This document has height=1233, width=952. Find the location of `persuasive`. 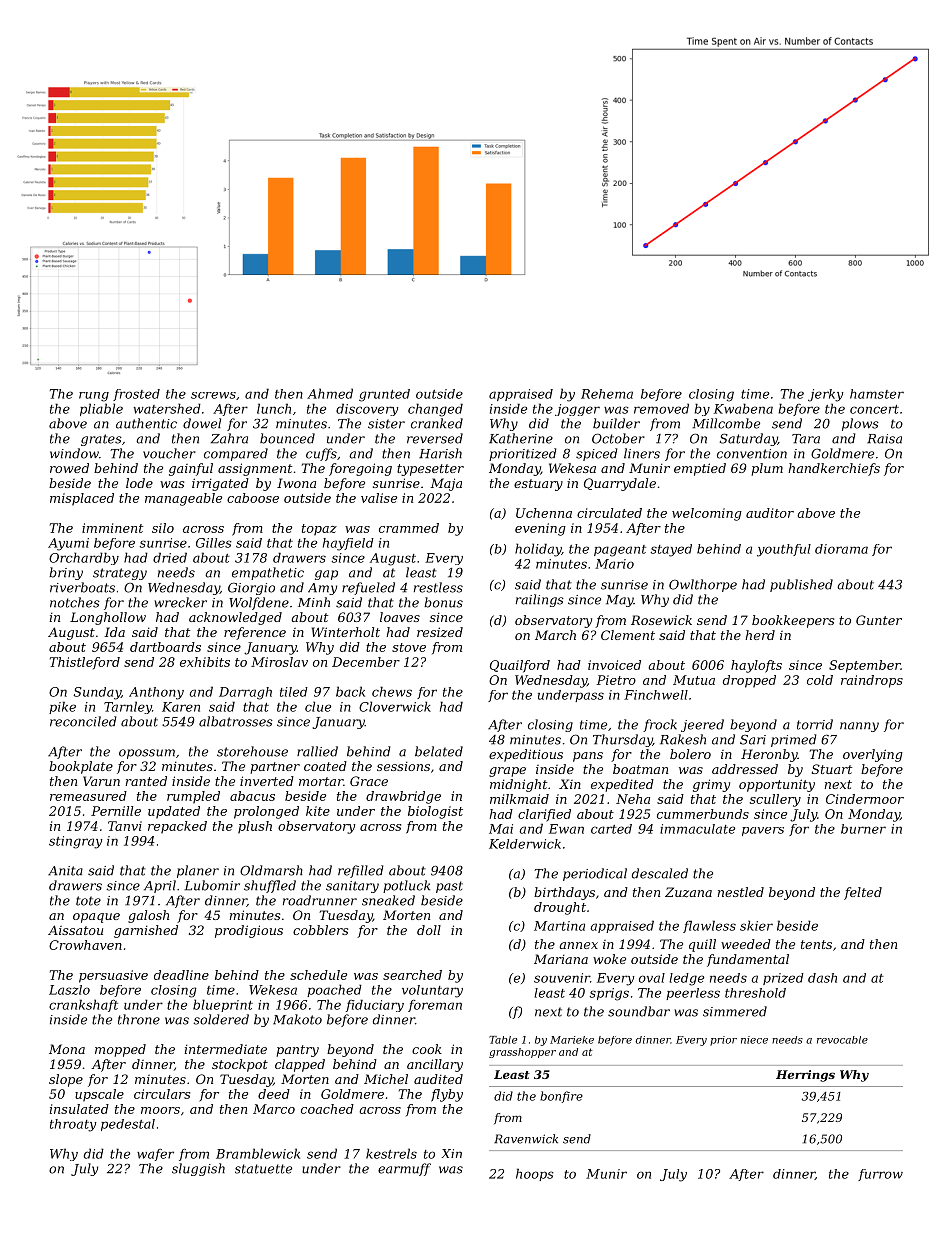

persuasive is located at coordinates (113, 976).
